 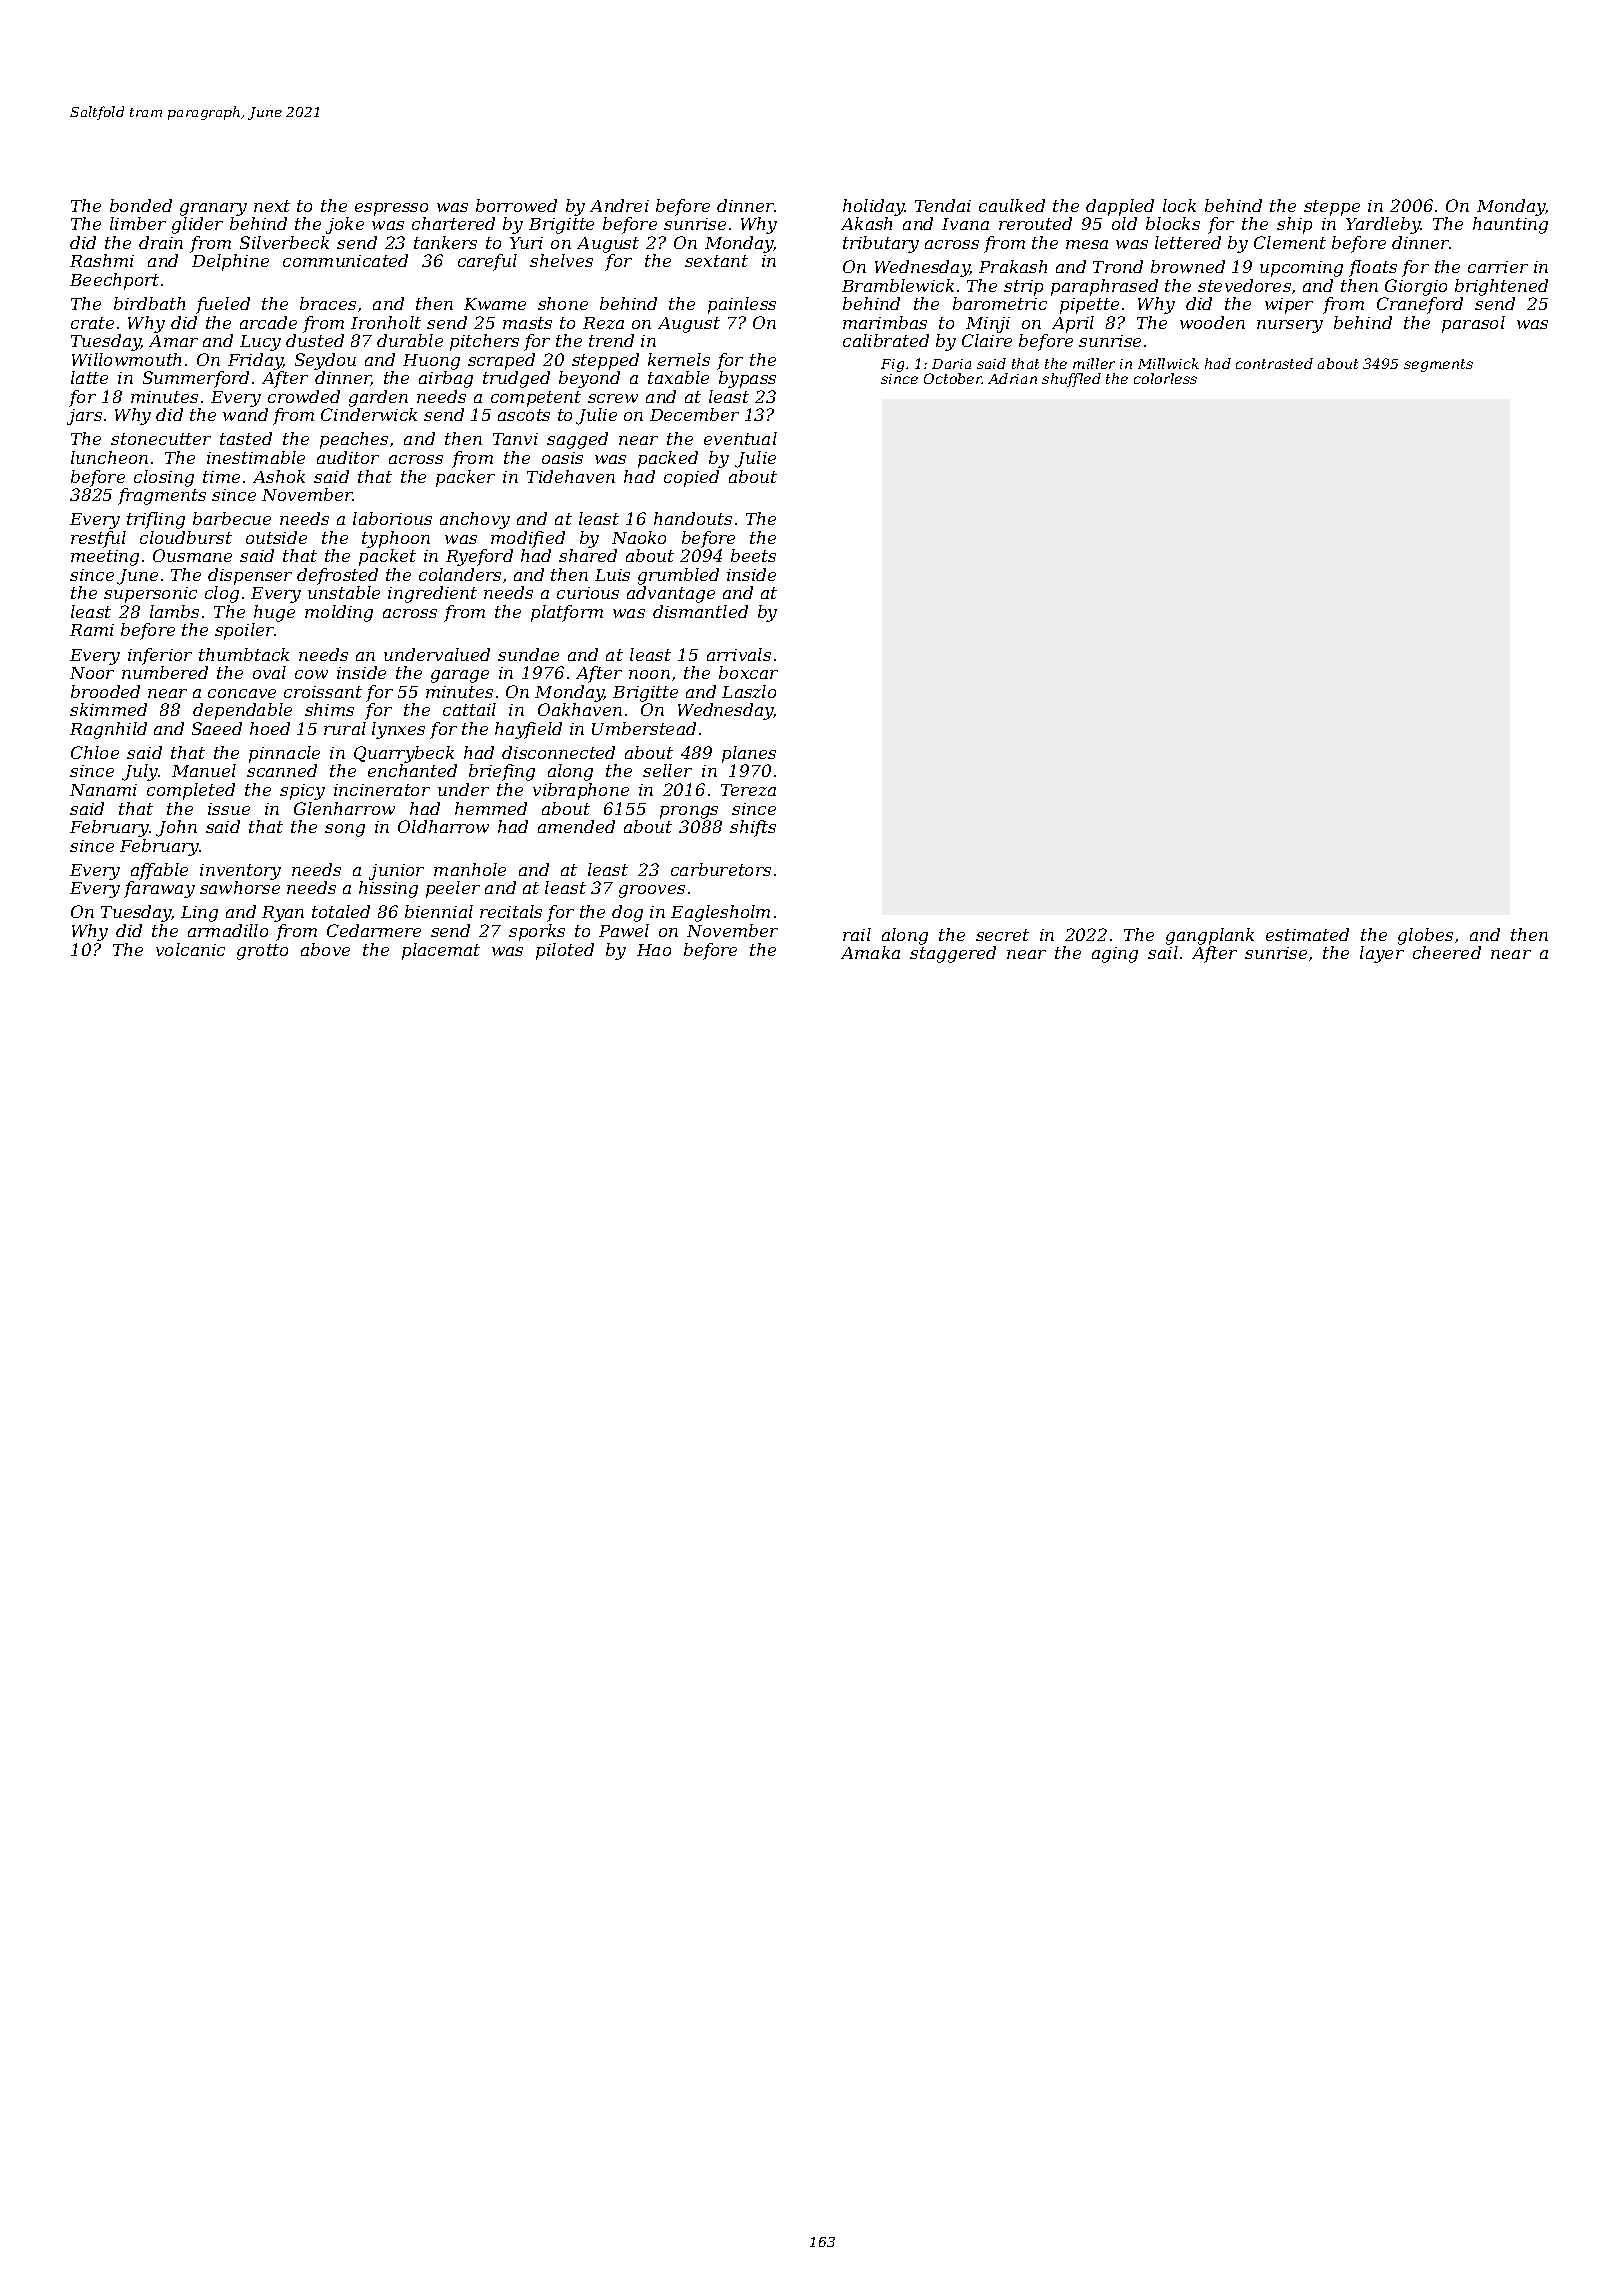 What do you see at coordinates (576, 826) in the page?
I see `amended` at bounding box center [576, 826].
